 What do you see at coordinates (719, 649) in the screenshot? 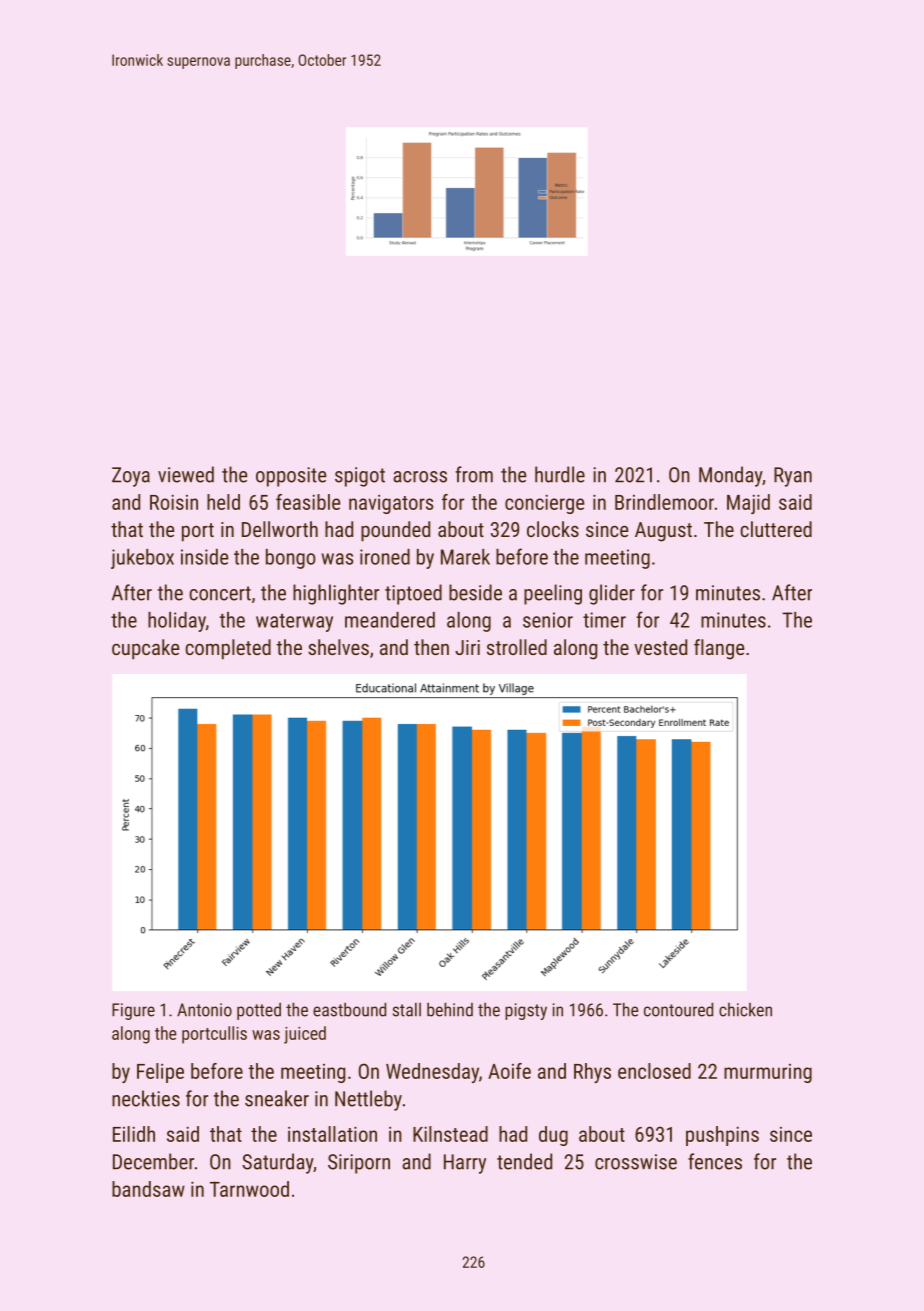
I see `flange` at bounding box center [719, 649].
